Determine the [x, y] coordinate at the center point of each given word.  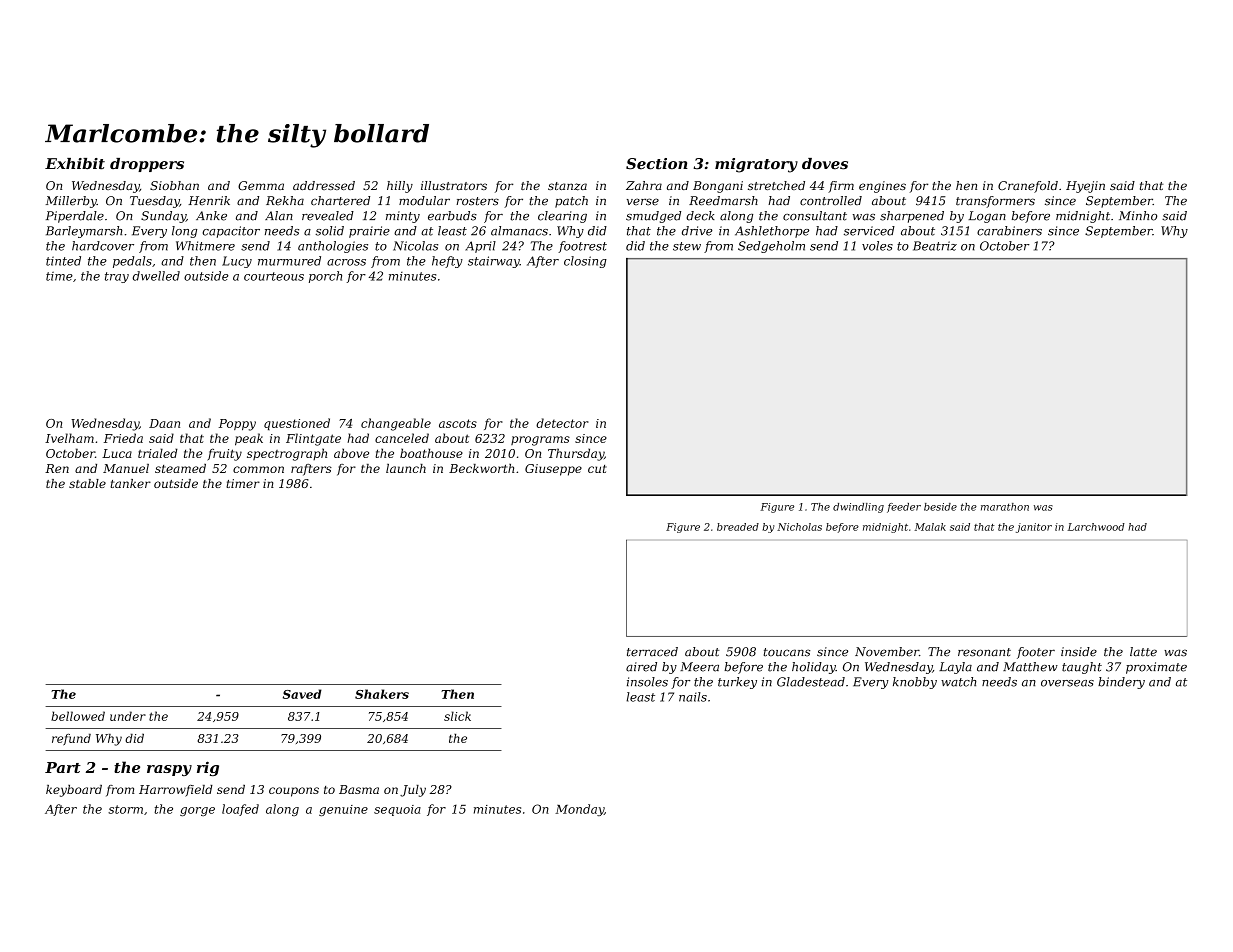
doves [825, 164]
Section [657, 164]
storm [125, 809]
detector [562, 423]
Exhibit [75, 164]
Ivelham [69, 438]
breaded [738, 527]
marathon [1005, 507]
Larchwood [1096, 527]
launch [406, 468]
